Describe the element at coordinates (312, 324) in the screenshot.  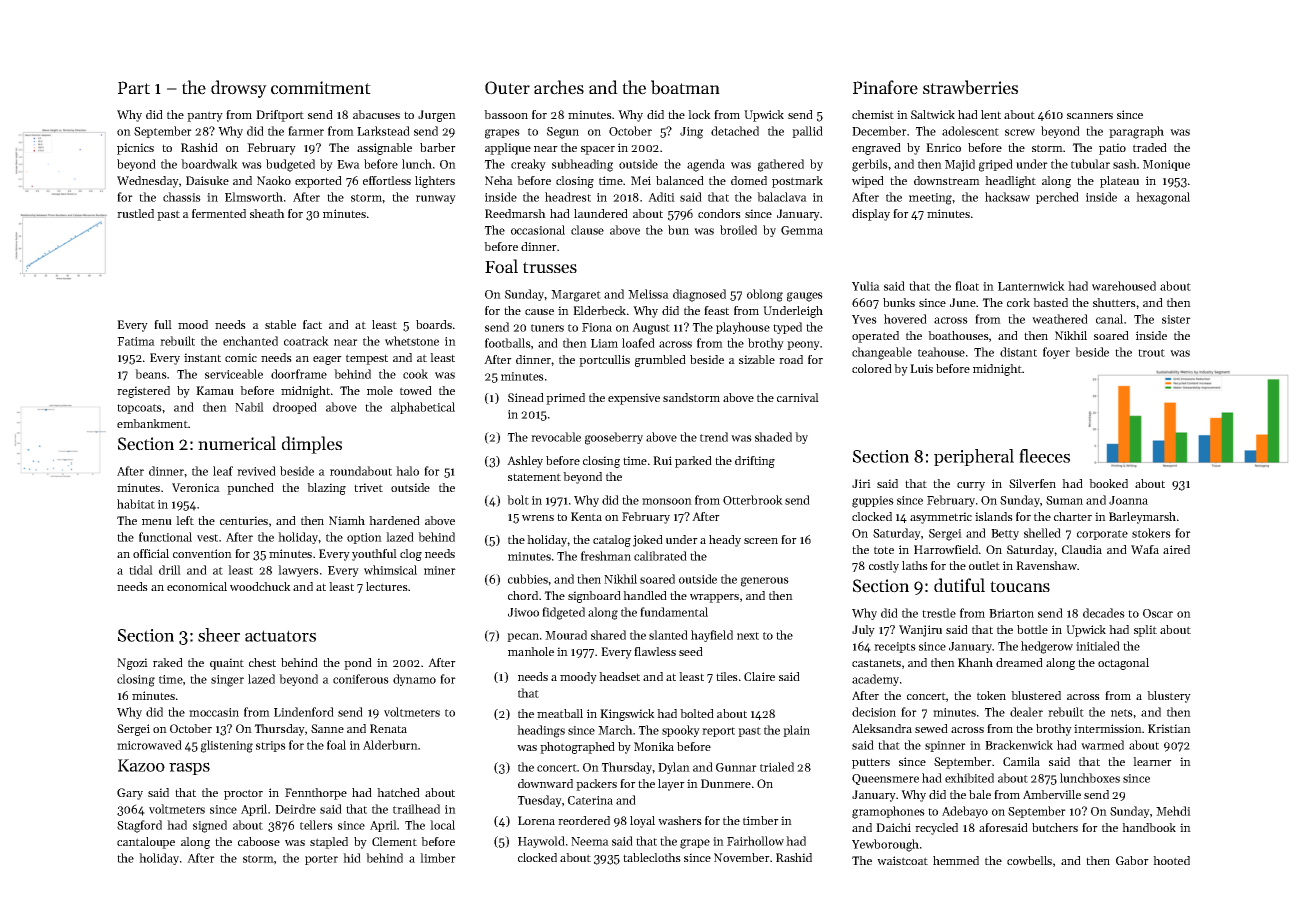
I see `fact` at that location.
